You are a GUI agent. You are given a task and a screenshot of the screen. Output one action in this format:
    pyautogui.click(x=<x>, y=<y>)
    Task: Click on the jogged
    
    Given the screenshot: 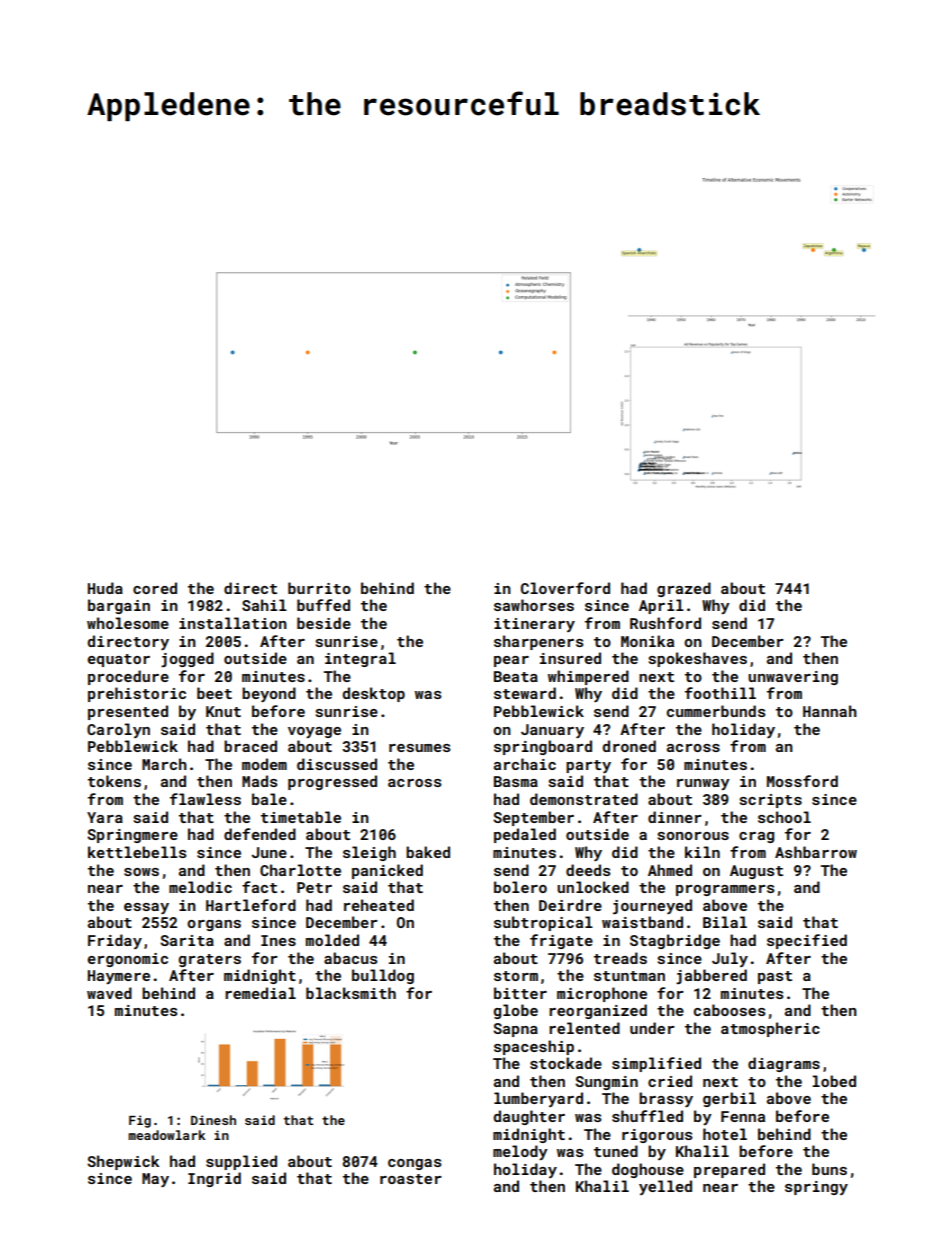 What is the action you would take?
    pyautogui.click(x=187, y=659)
